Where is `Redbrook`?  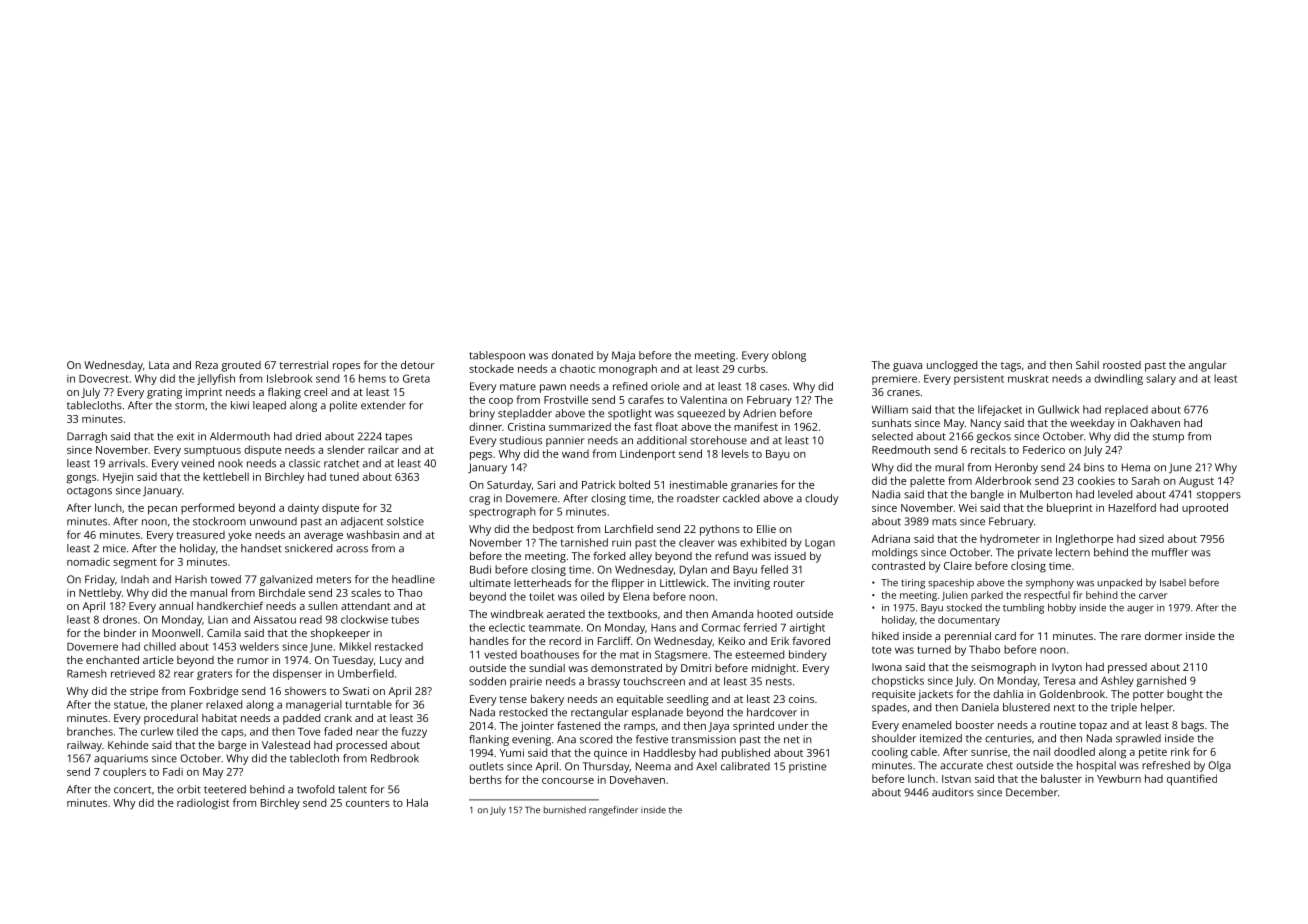 Redbrook is located at coordinates (395, 758).
